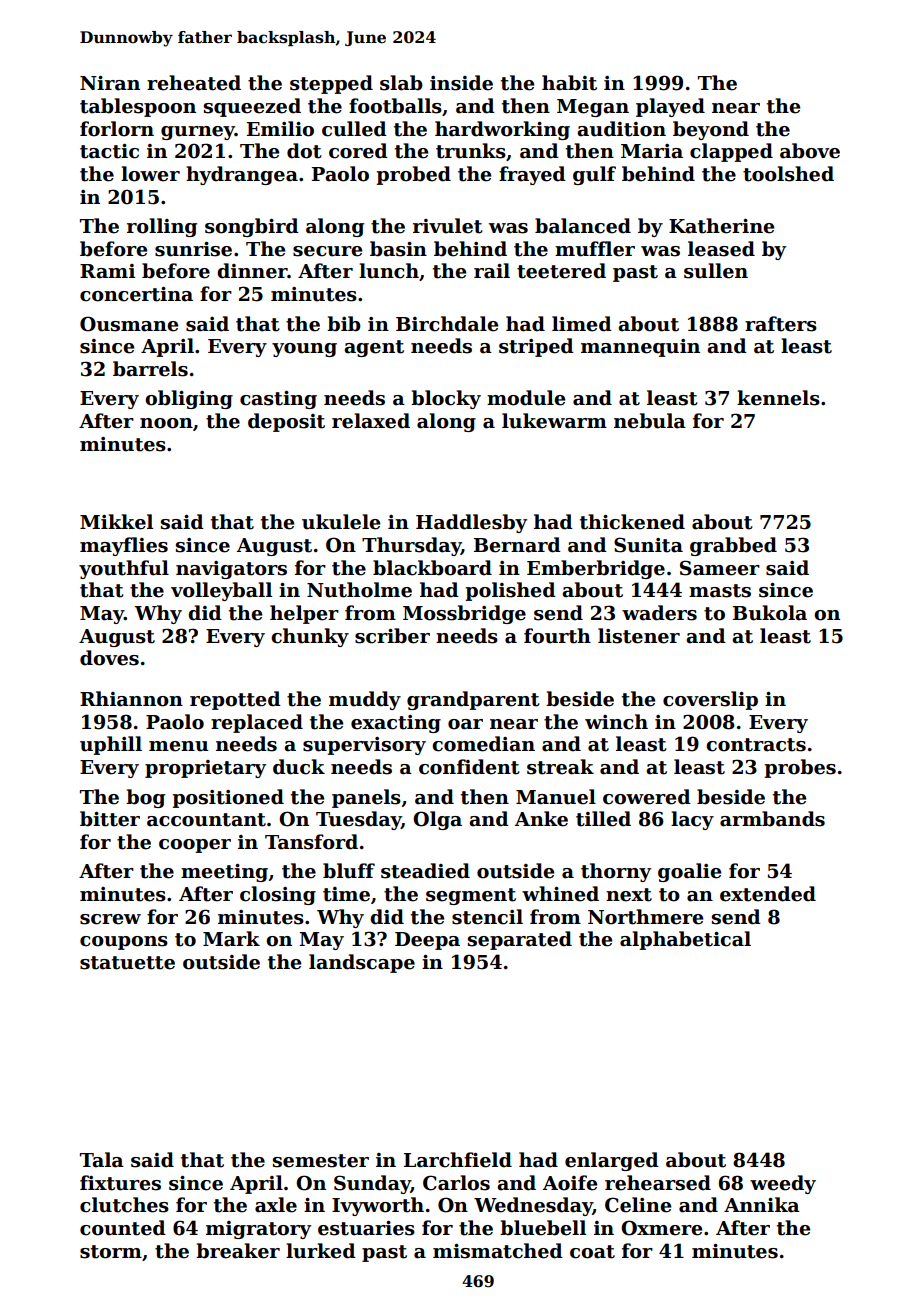 The image size is (924, 1308). Describe the element at coordinates (194, 83) in the image. I see `reheated` at that location.
